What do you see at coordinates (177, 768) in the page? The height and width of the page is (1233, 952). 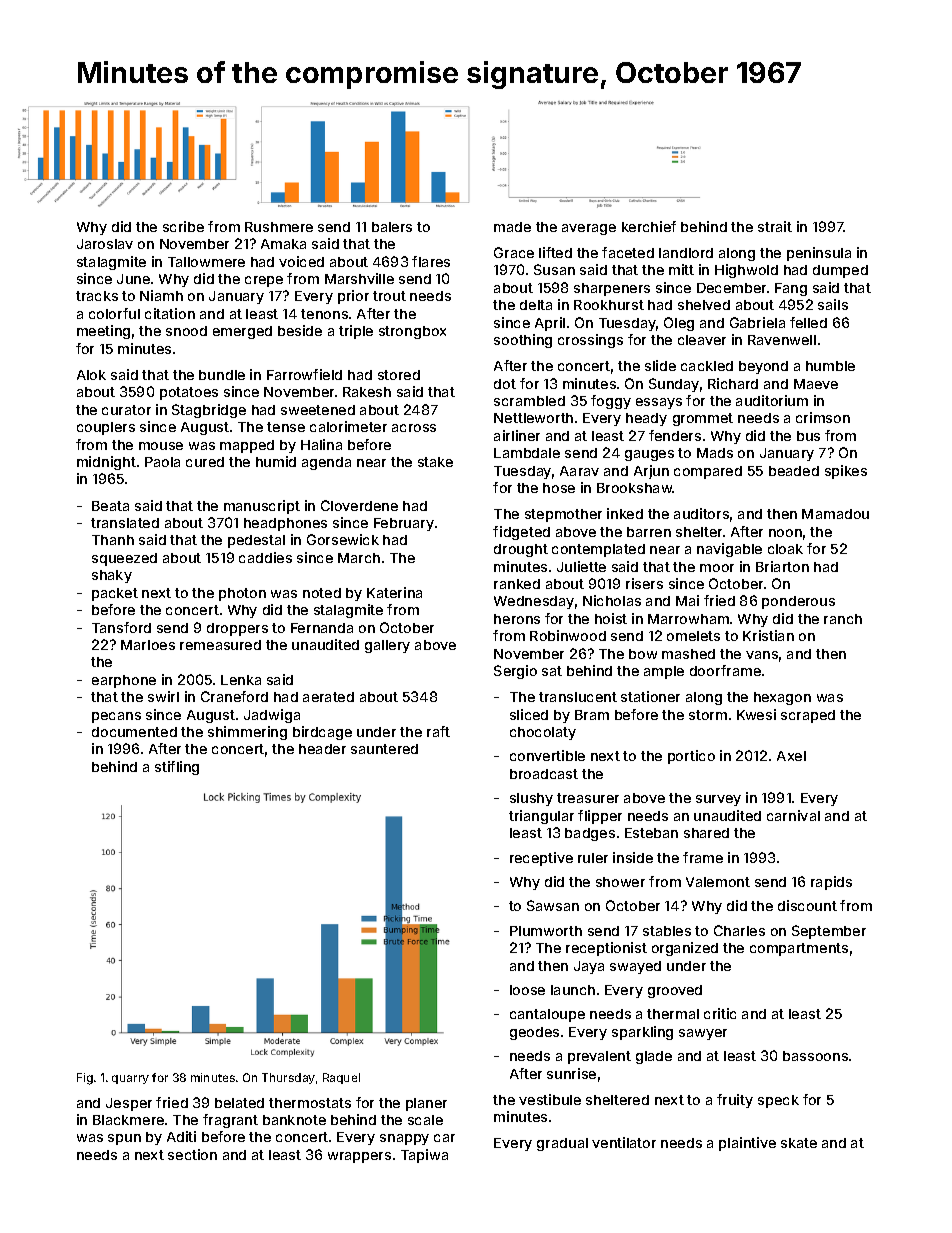 I see `stifling` at bounding box center [177, 768].
